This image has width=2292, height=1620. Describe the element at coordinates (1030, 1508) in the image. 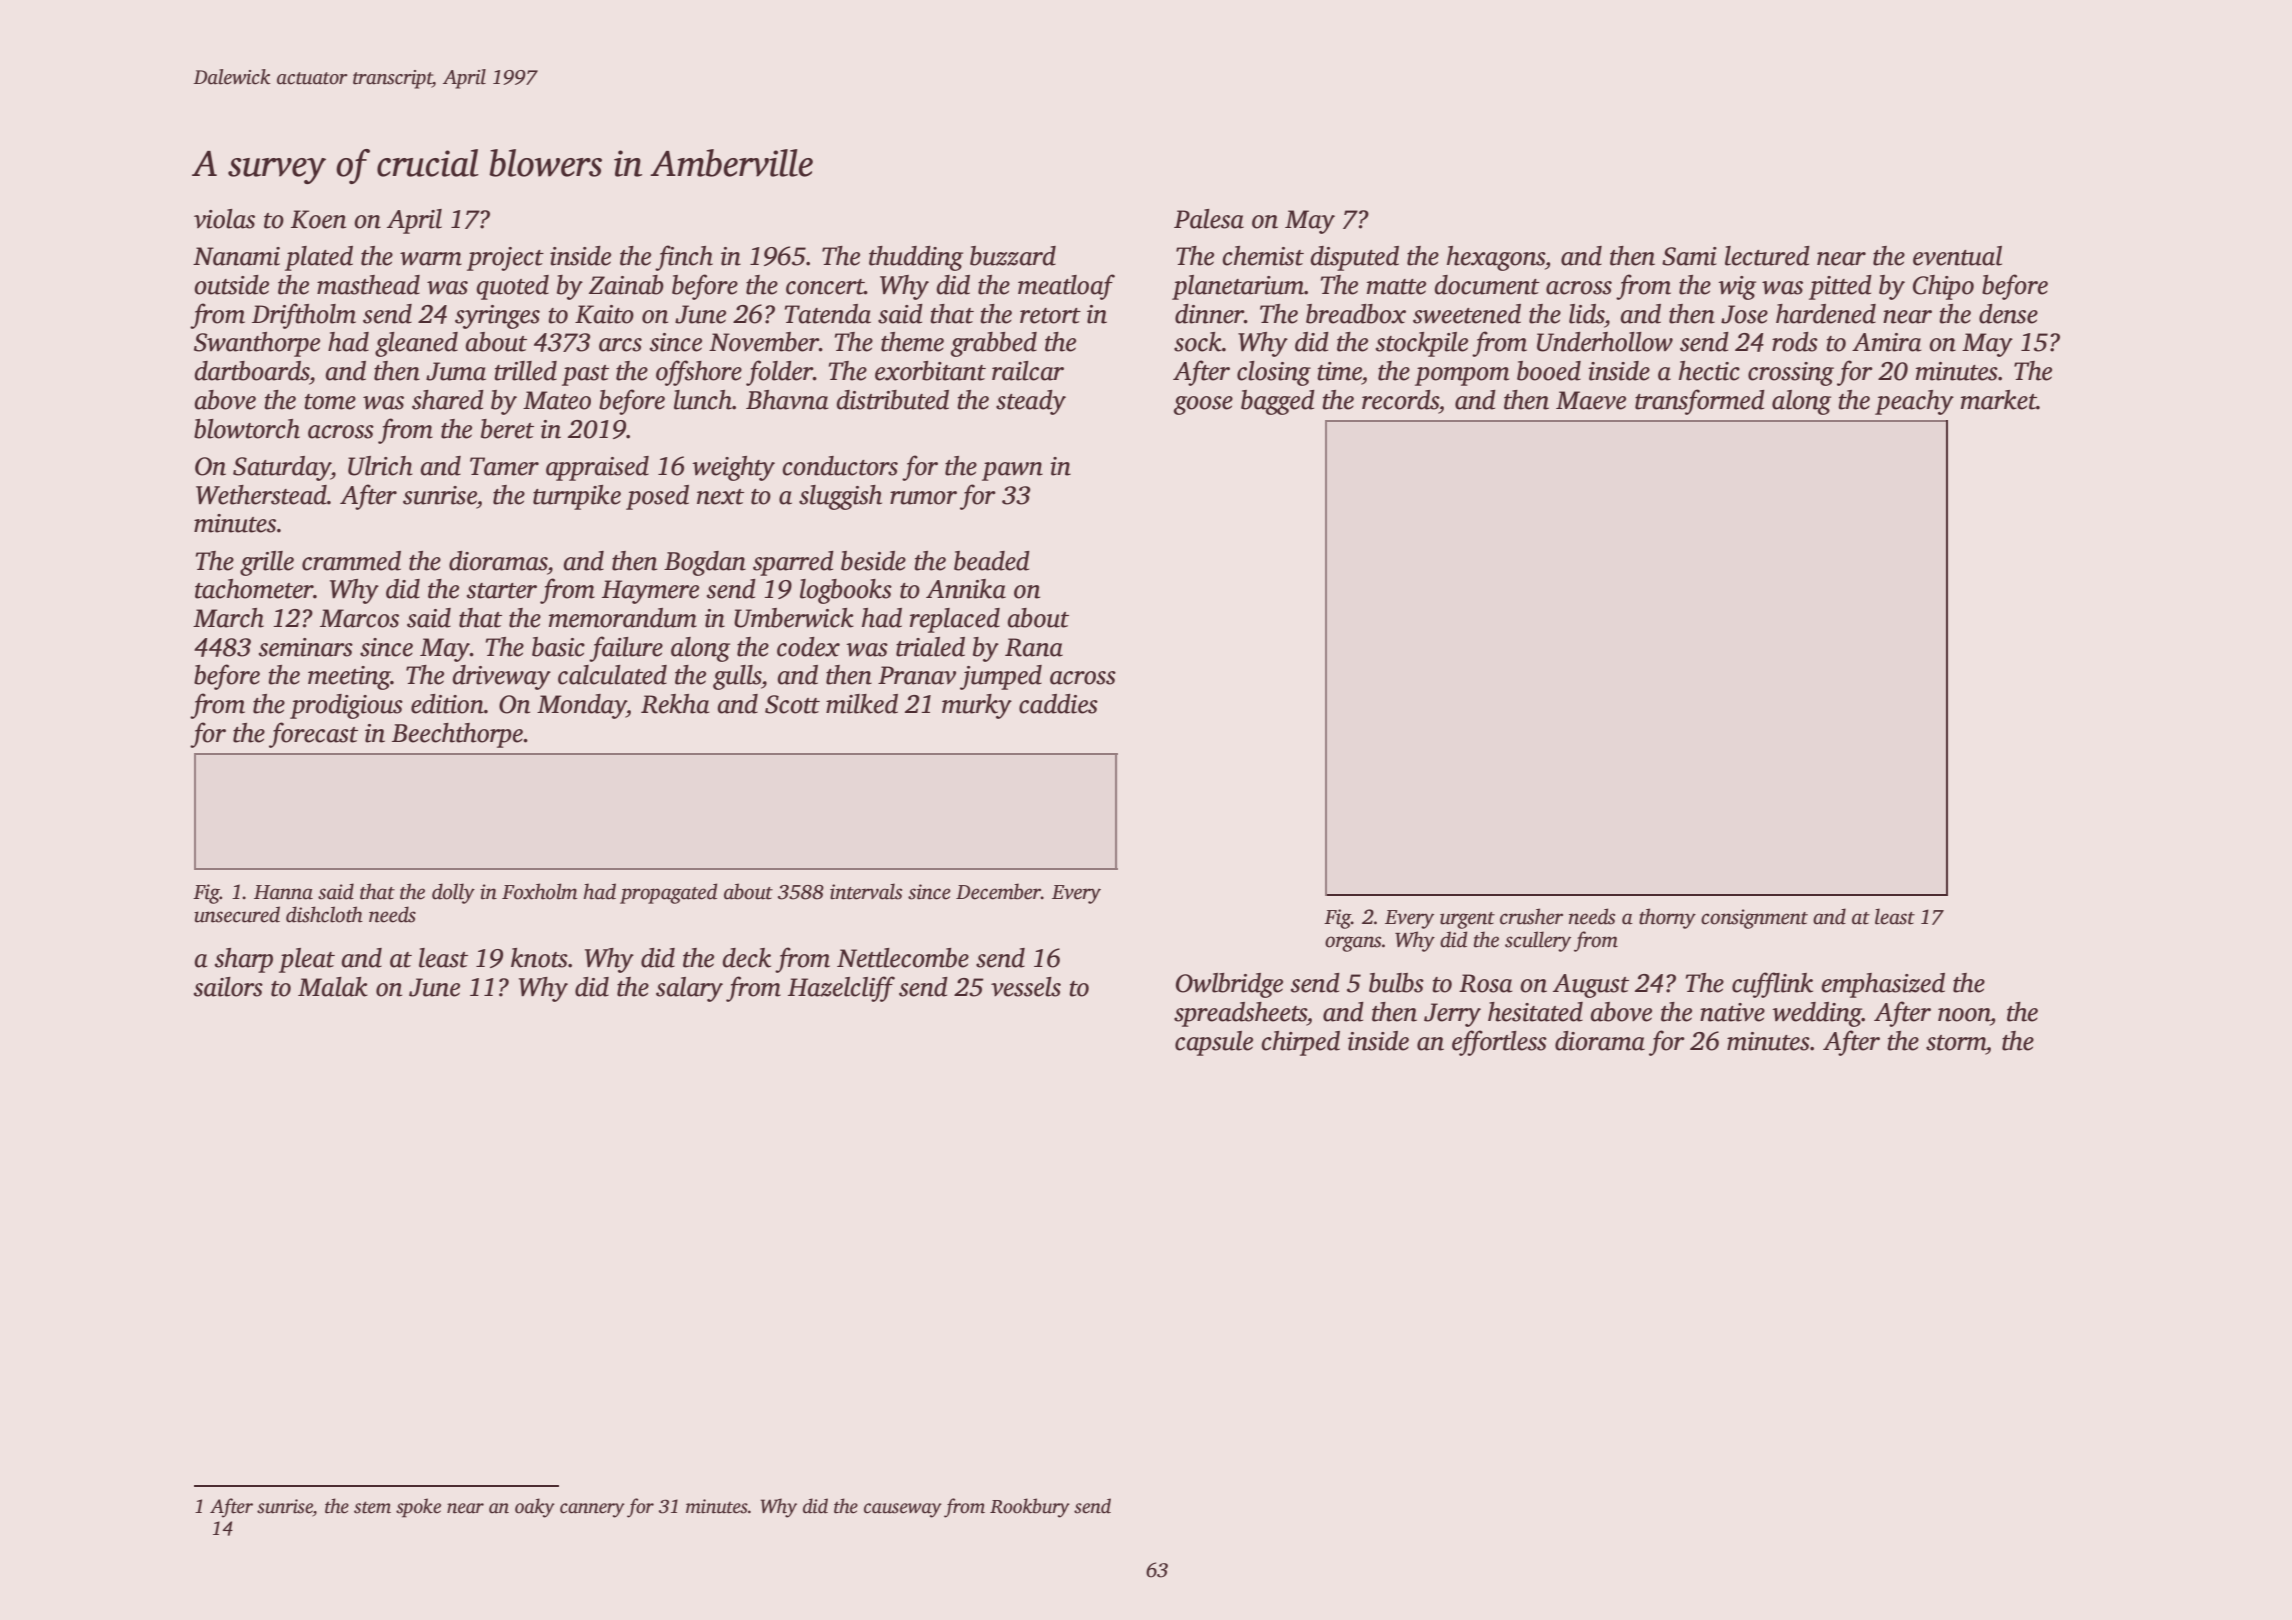

I see `Rookbury` at that location.
